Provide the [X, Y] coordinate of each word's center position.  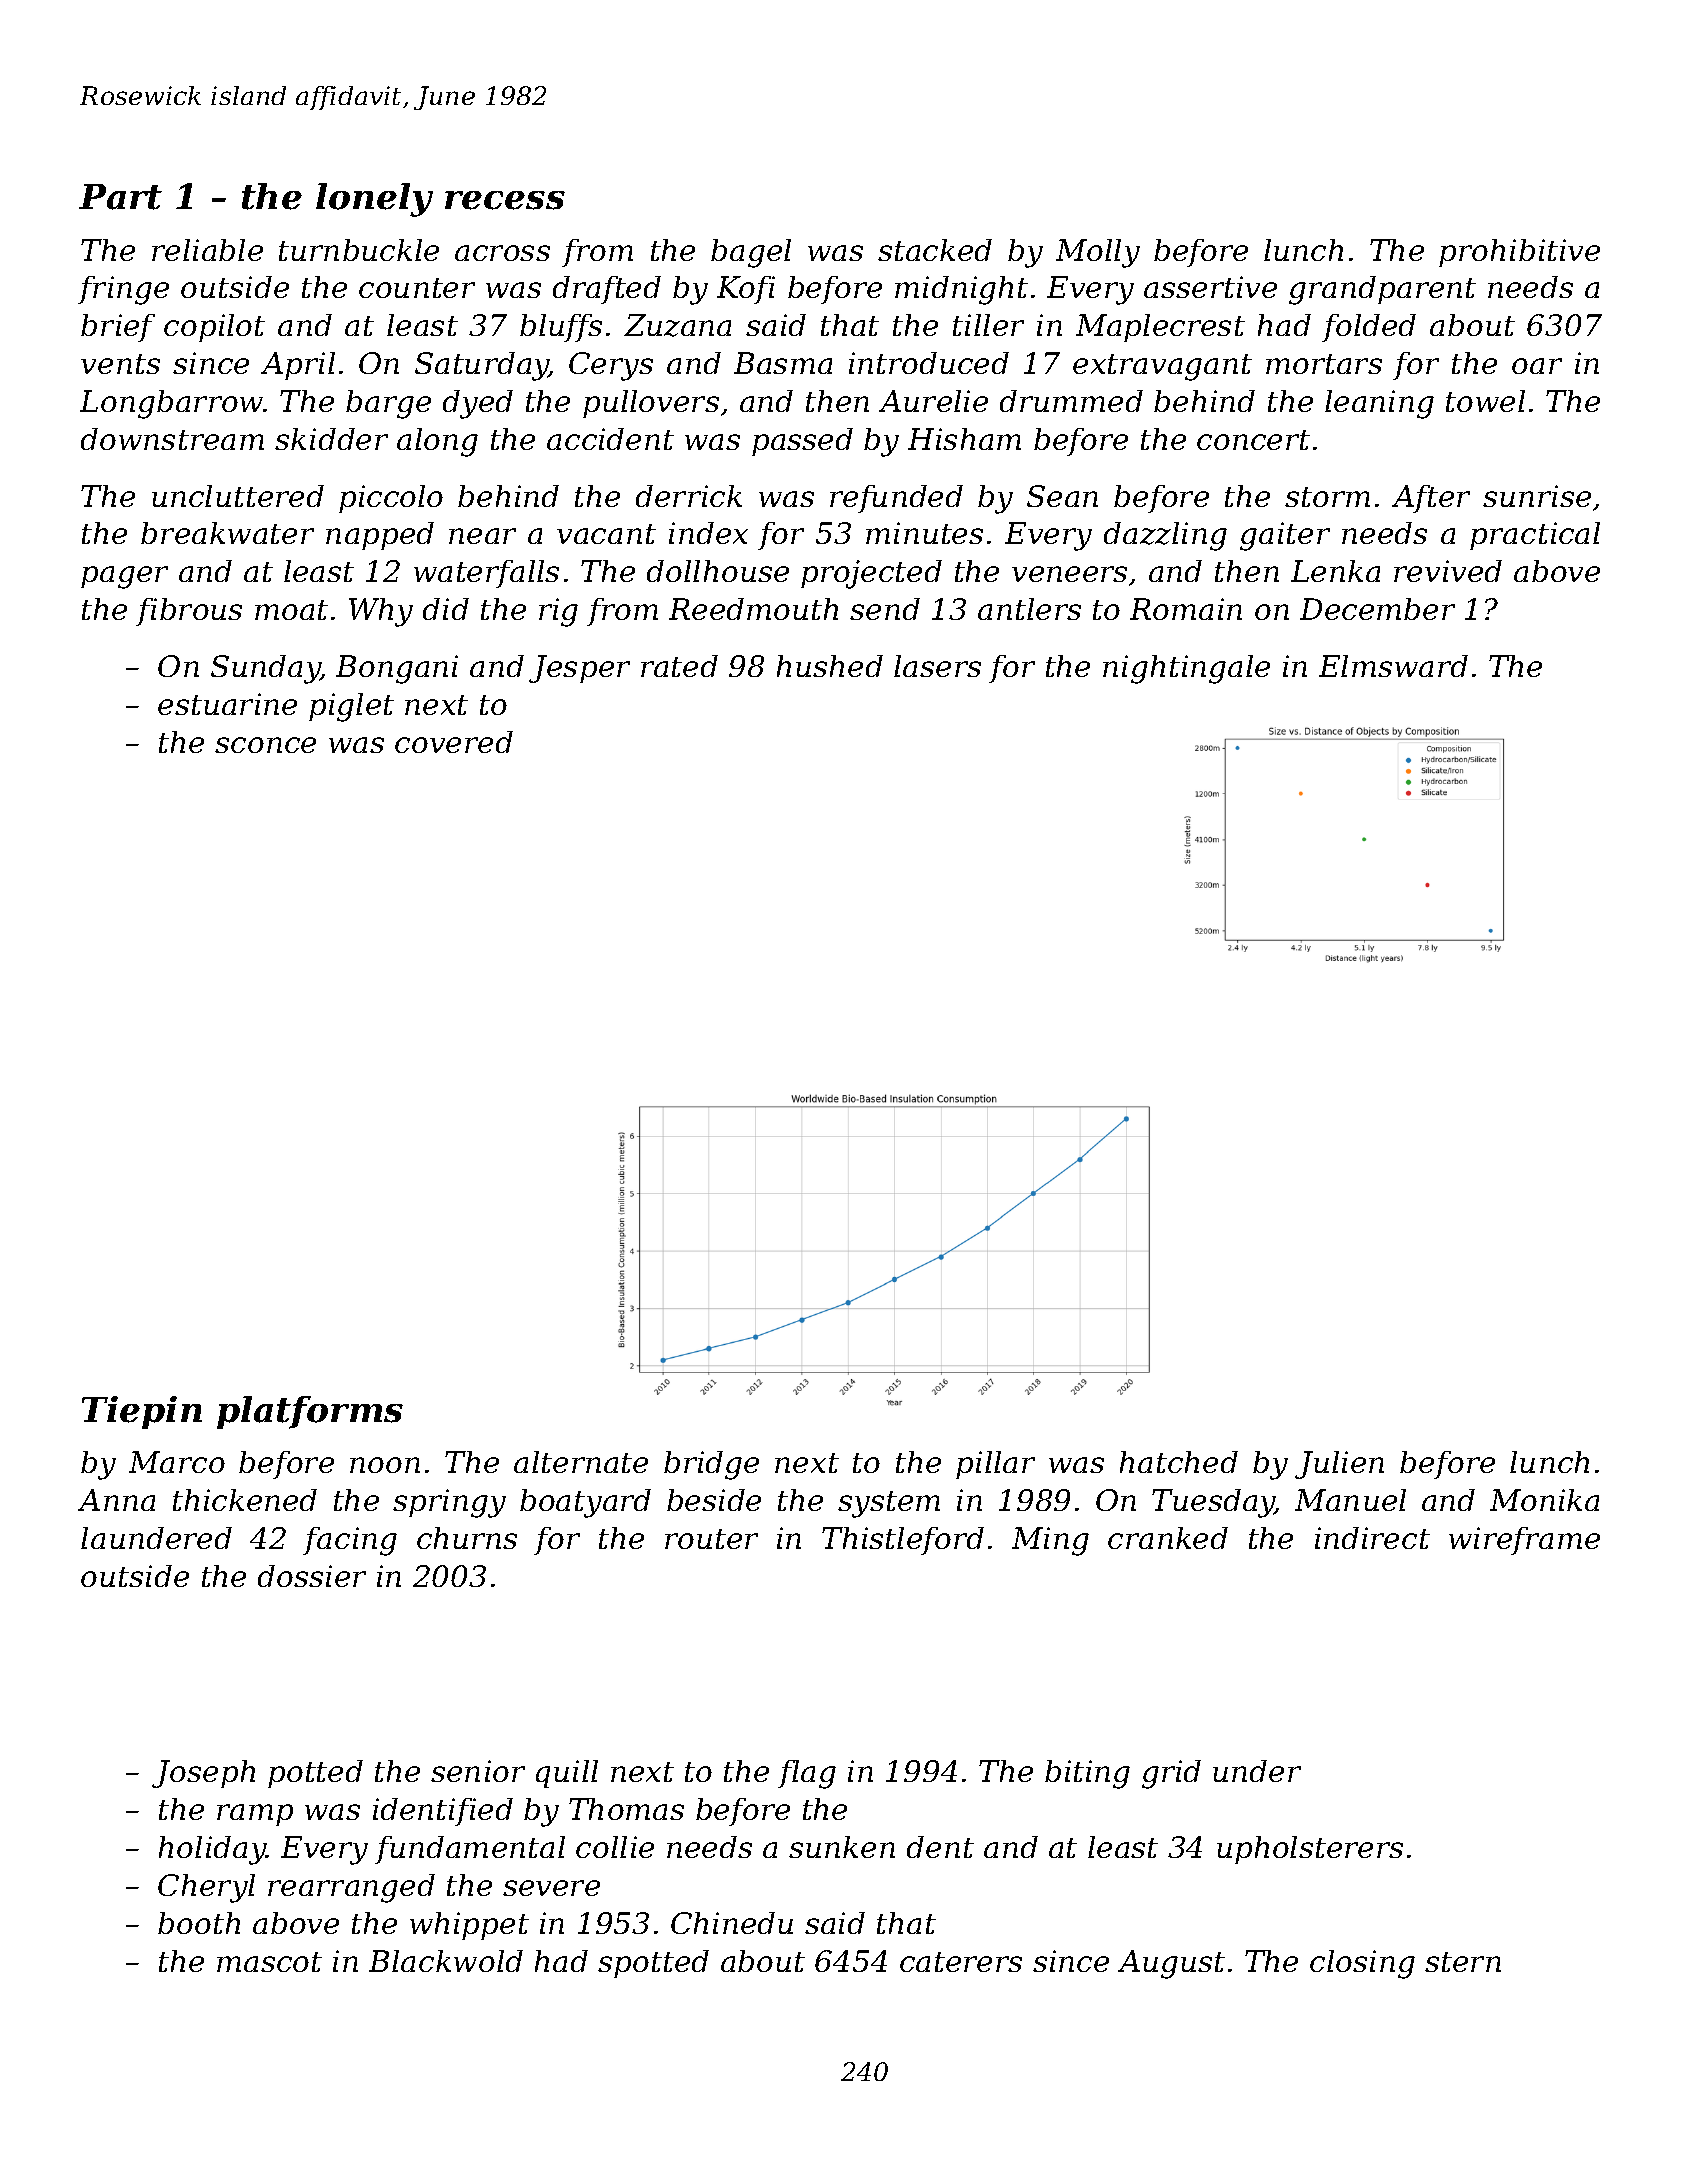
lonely [374, 200]
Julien [1339, 1465]
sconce [265, 745]
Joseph [203, 1774]
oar [1537, 366]
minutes [924, 533]
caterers [961, 1962]
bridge [711, 1465]
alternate [581, 1462]
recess [505, 200]
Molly [1098, 253]
